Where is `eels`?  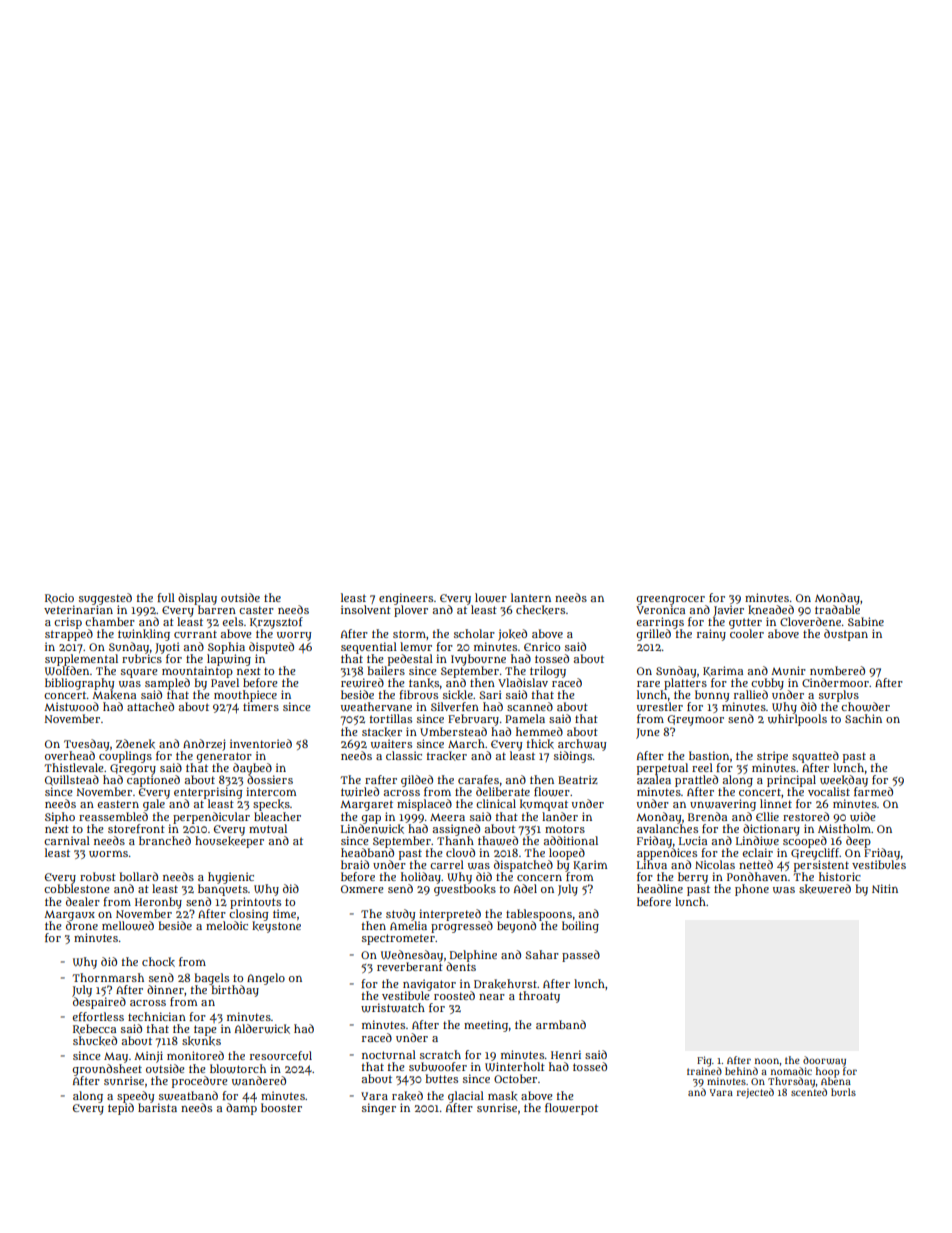 eels is located at coordinates (233, 621).
